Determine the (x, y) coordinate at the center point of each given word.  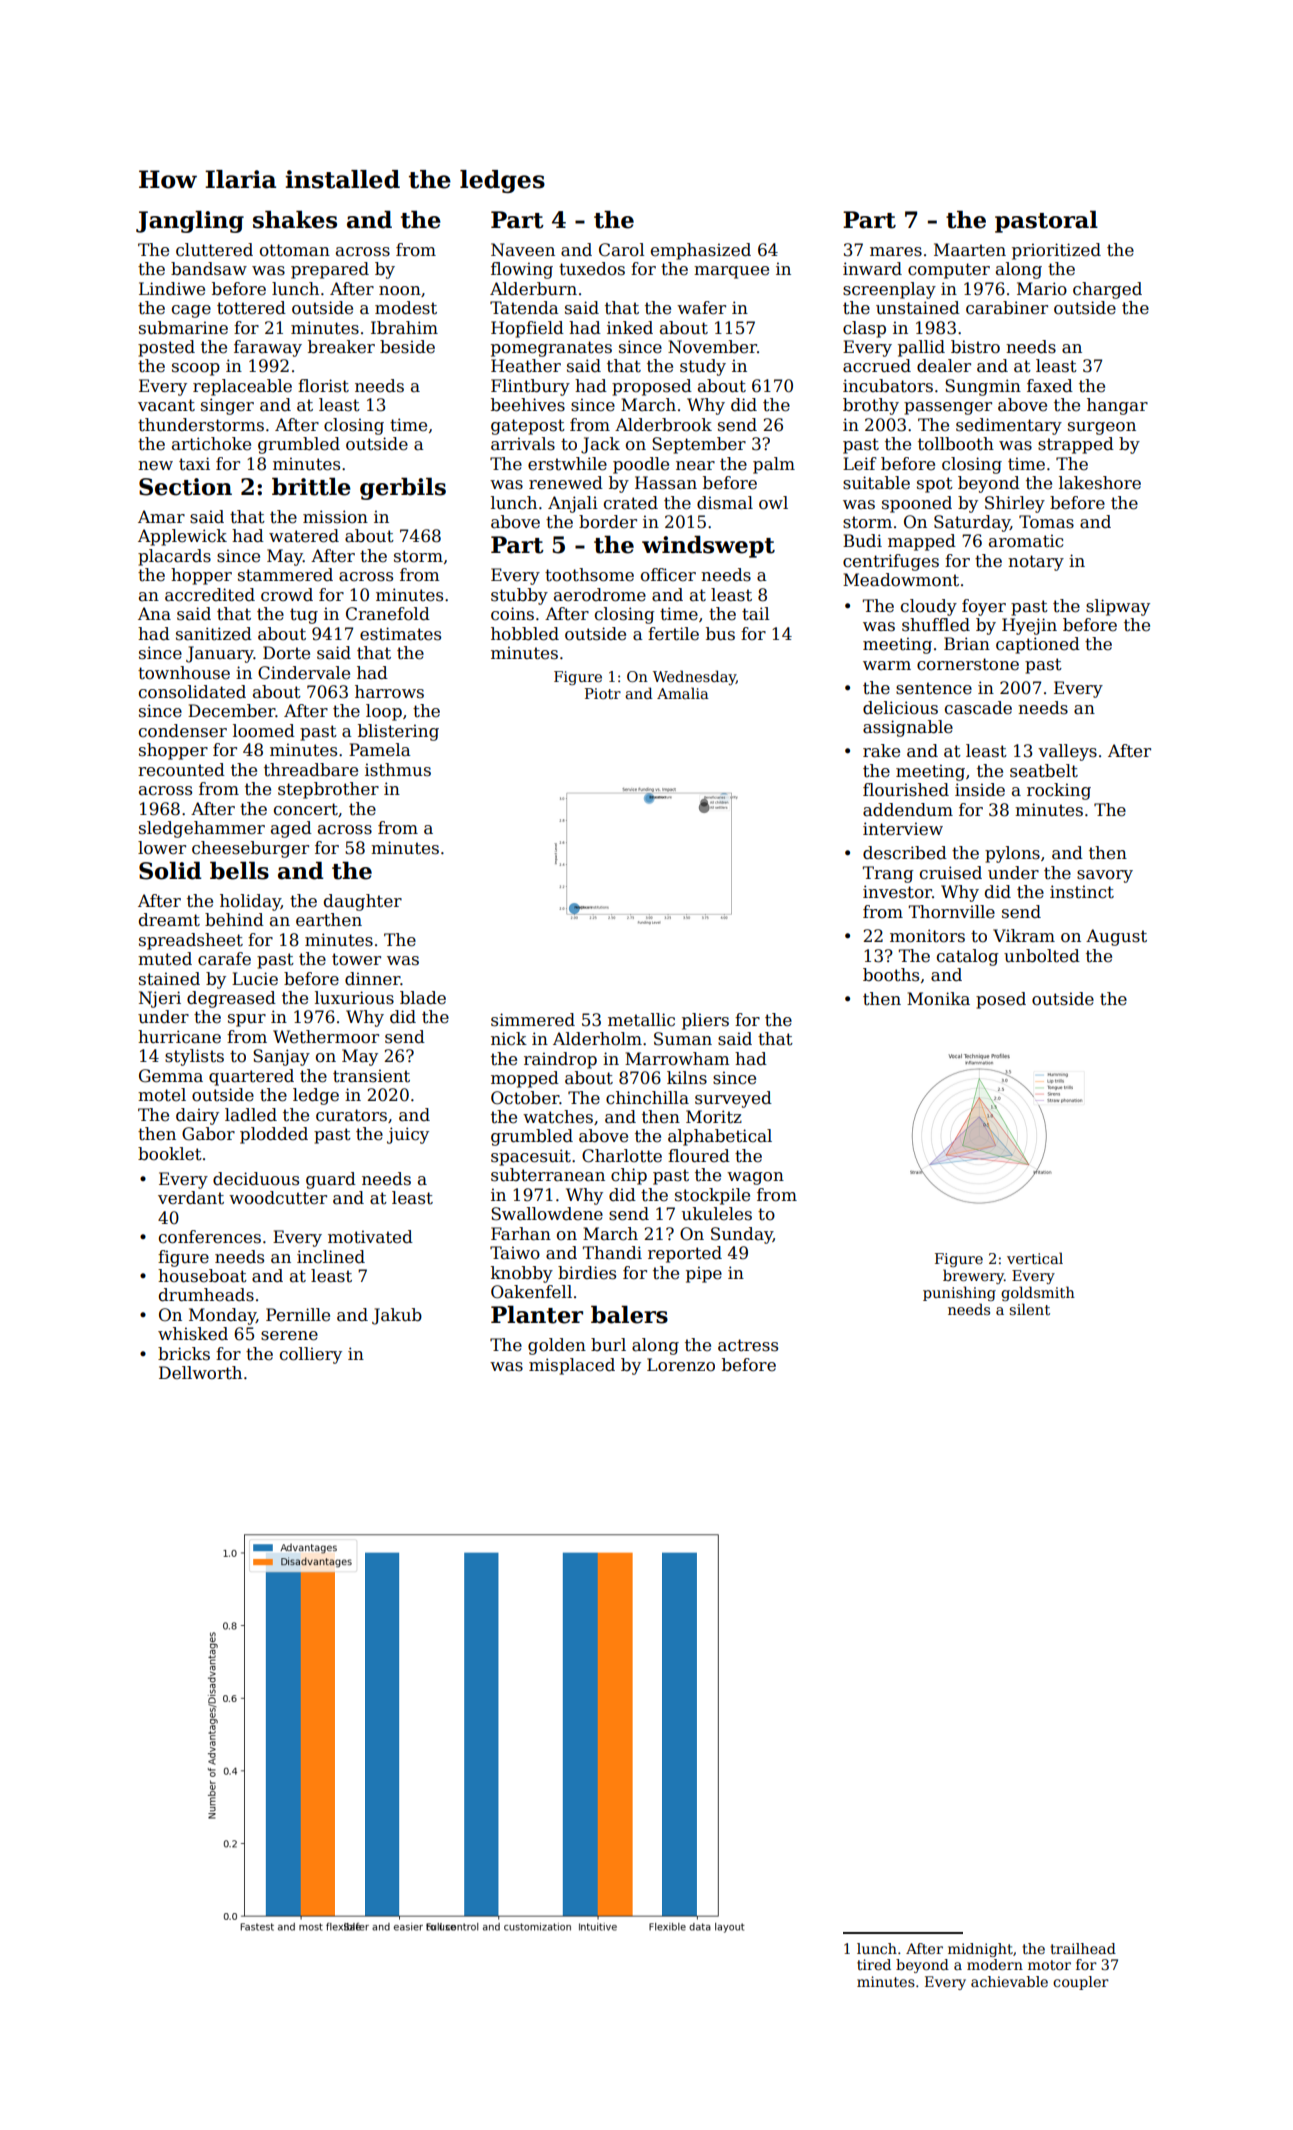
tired (874, 1964)
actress (748, 1345)
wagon (755, 1178)
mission (335, 517)
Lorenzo (681, 1365)
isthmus (398, 770)
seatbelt (1044, 771)
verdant (191, 1198)
